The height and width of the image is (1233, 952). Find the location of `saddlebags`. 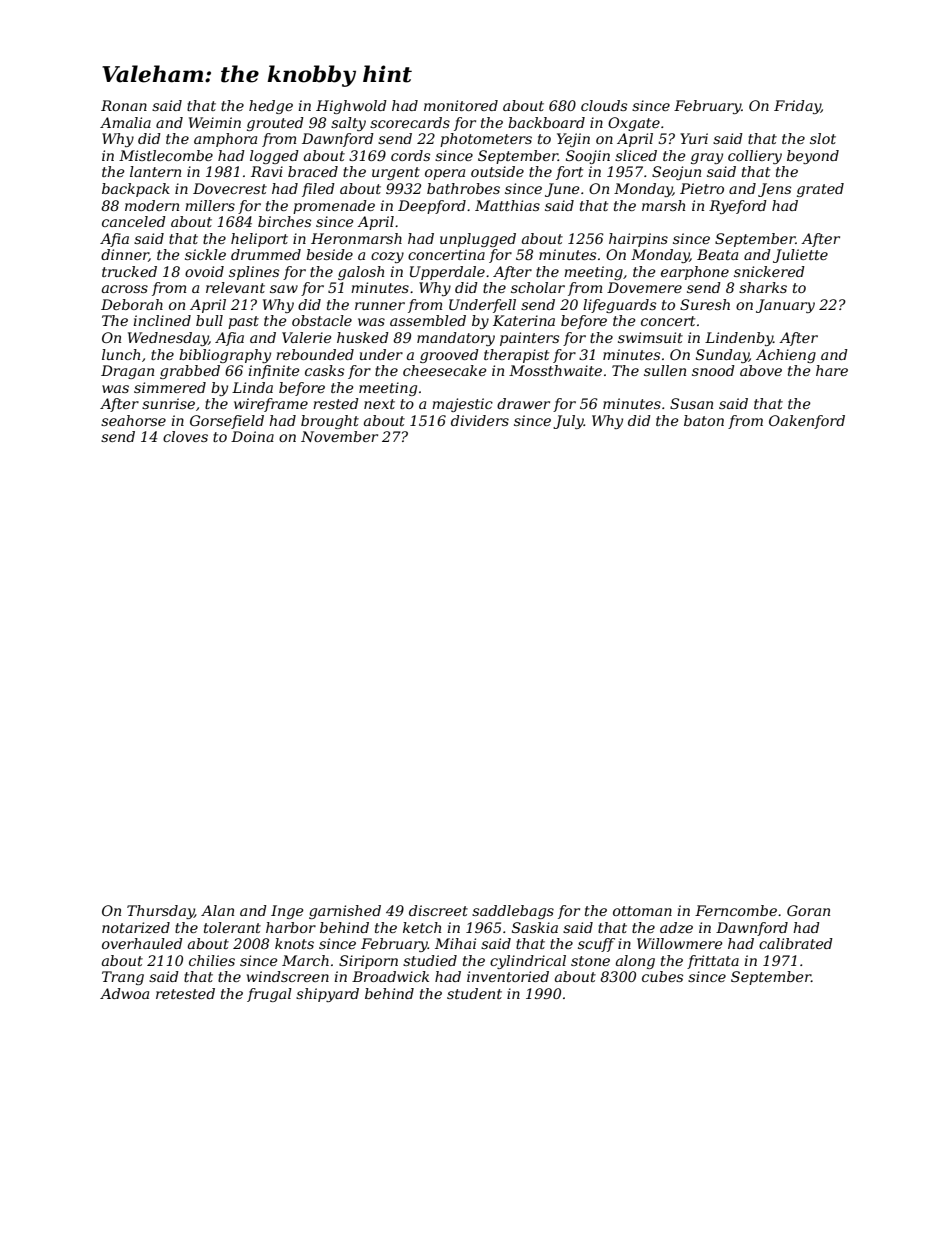

saddlebags is located at coordinates (513, 912).
